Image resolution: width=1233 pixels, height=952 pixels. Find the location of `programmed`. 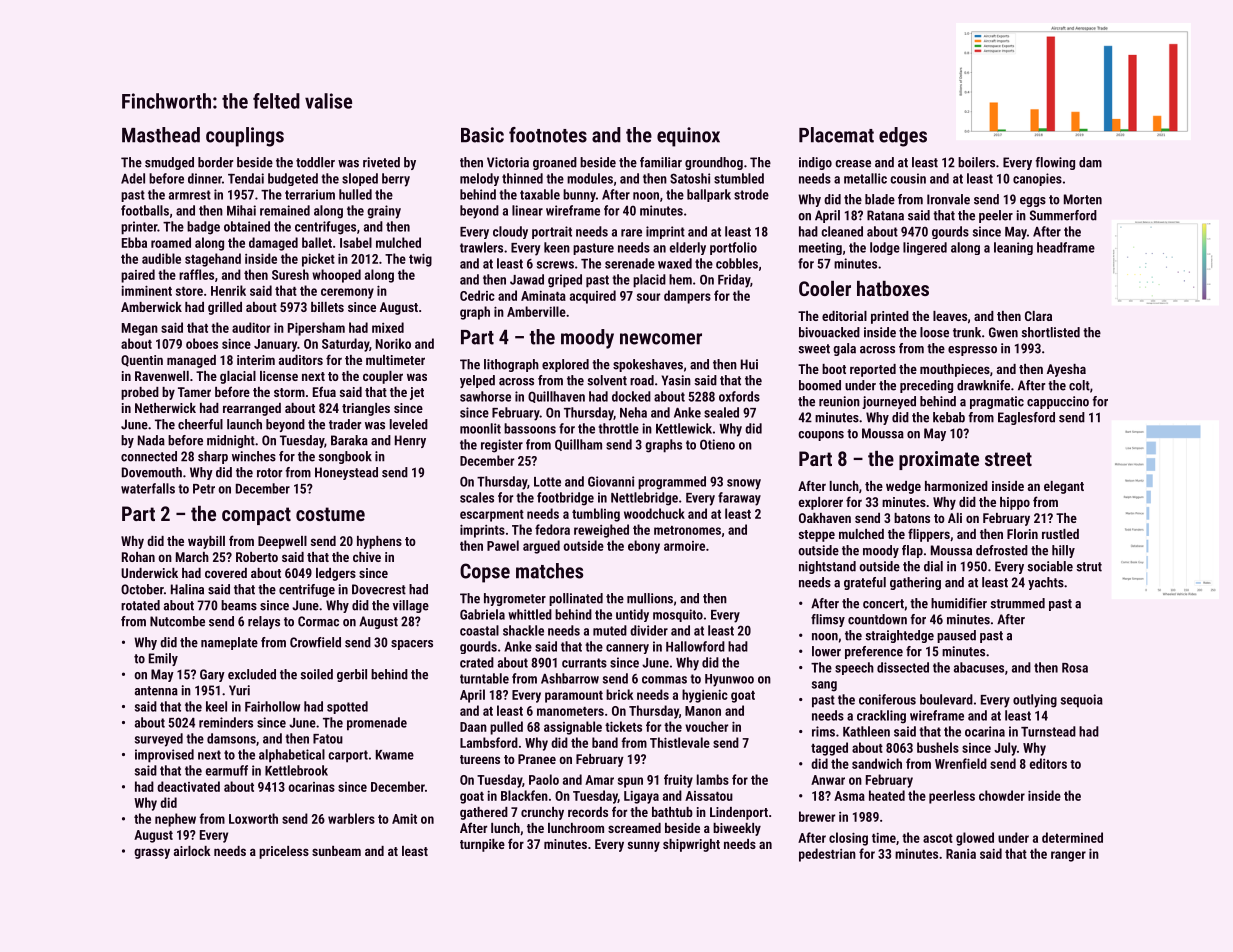

programmed is located at coordinates (672, 483).
